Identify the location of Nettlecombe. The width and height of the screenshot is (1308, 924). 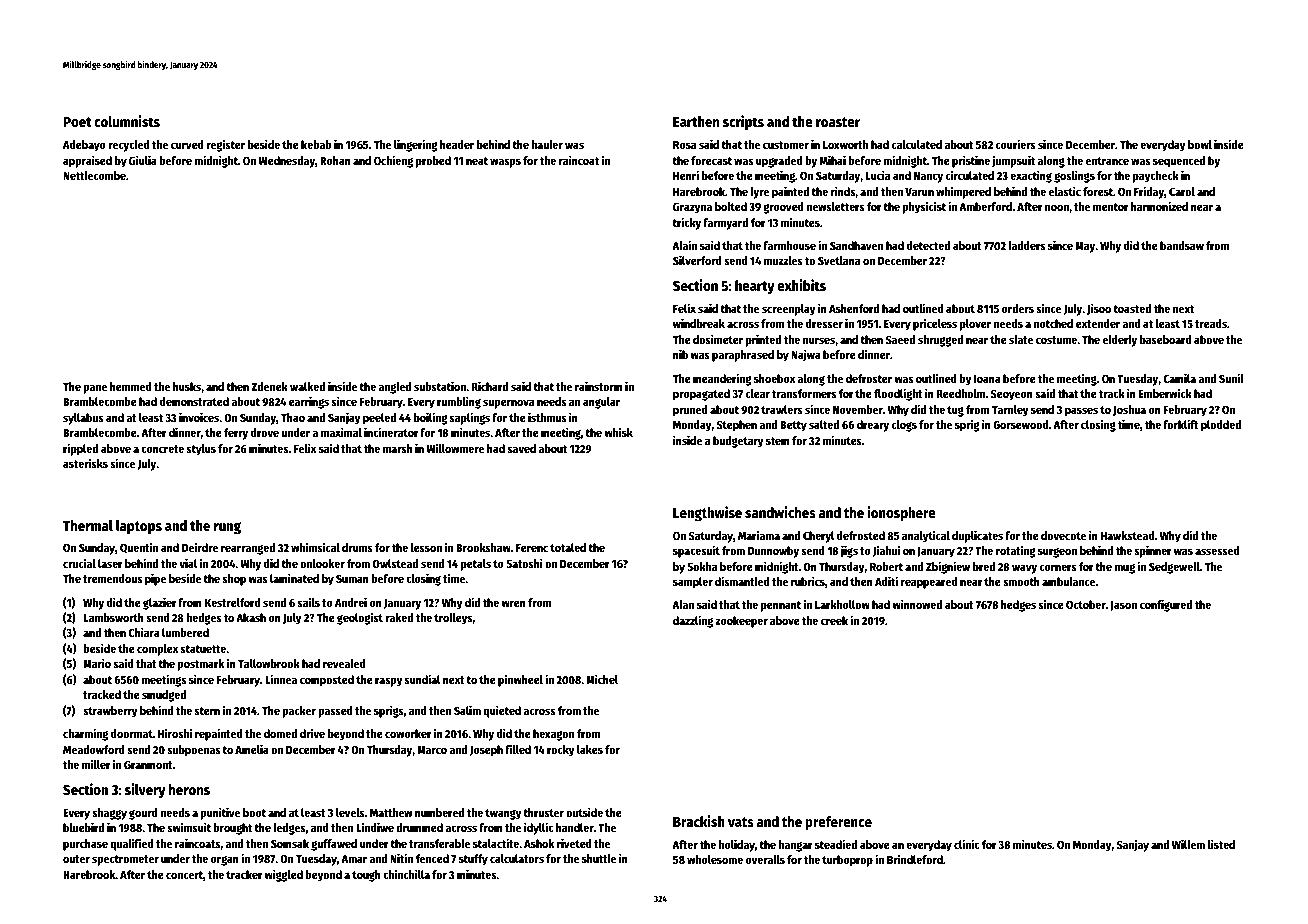
(94, 175).
